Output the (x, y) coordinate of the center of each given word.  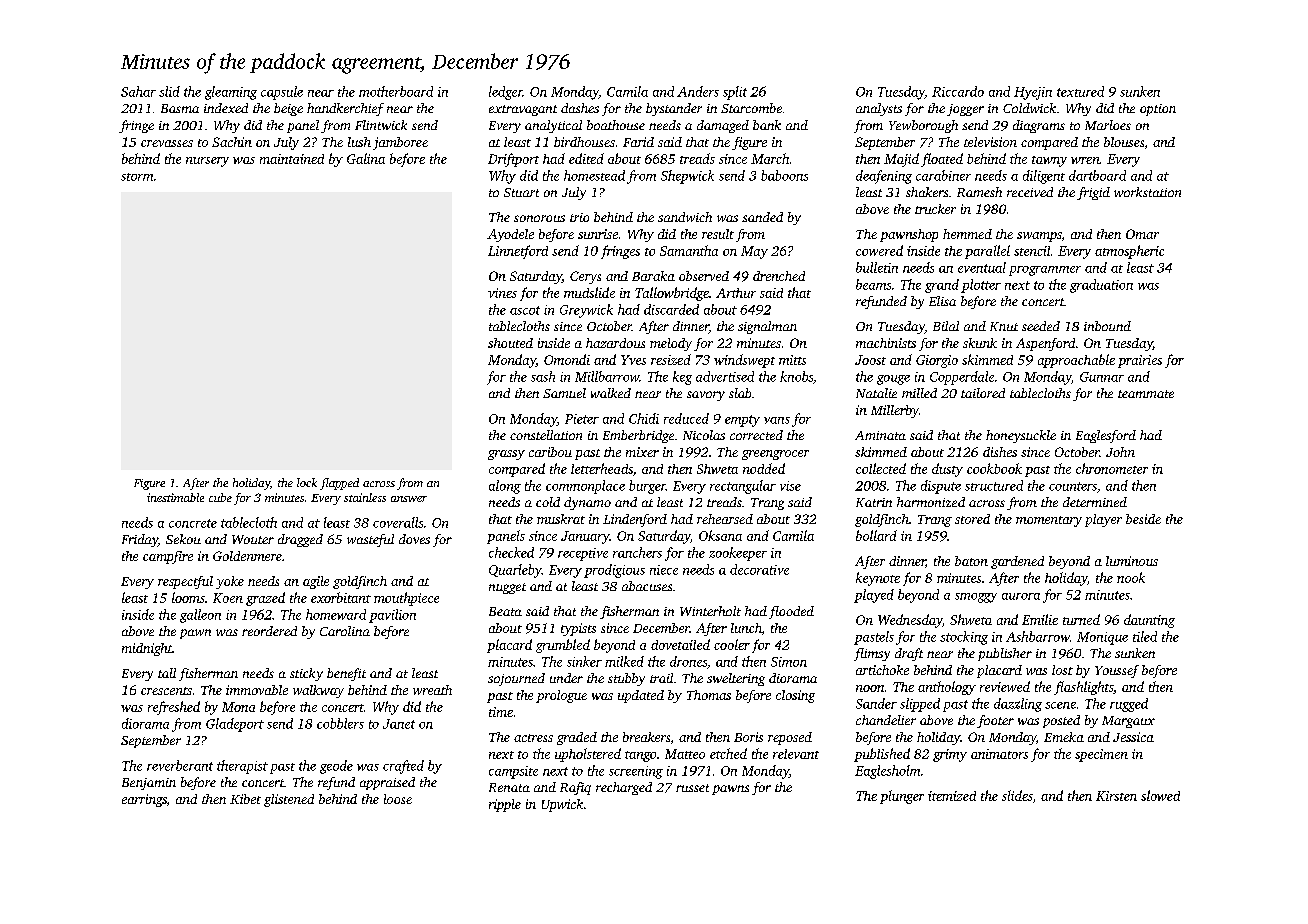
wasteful (370, 540)
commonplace (585, 487)
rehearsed (725, 519)
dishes (1000, 452)
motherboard (396, 91)
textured (1080, 91)
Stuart (521, 192)
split (735, 93)
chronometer (1112, 468)
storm (137, 177)
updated (641, 696)
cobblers (340, 723)
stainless (365, 497)
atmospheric (1129, 252)
